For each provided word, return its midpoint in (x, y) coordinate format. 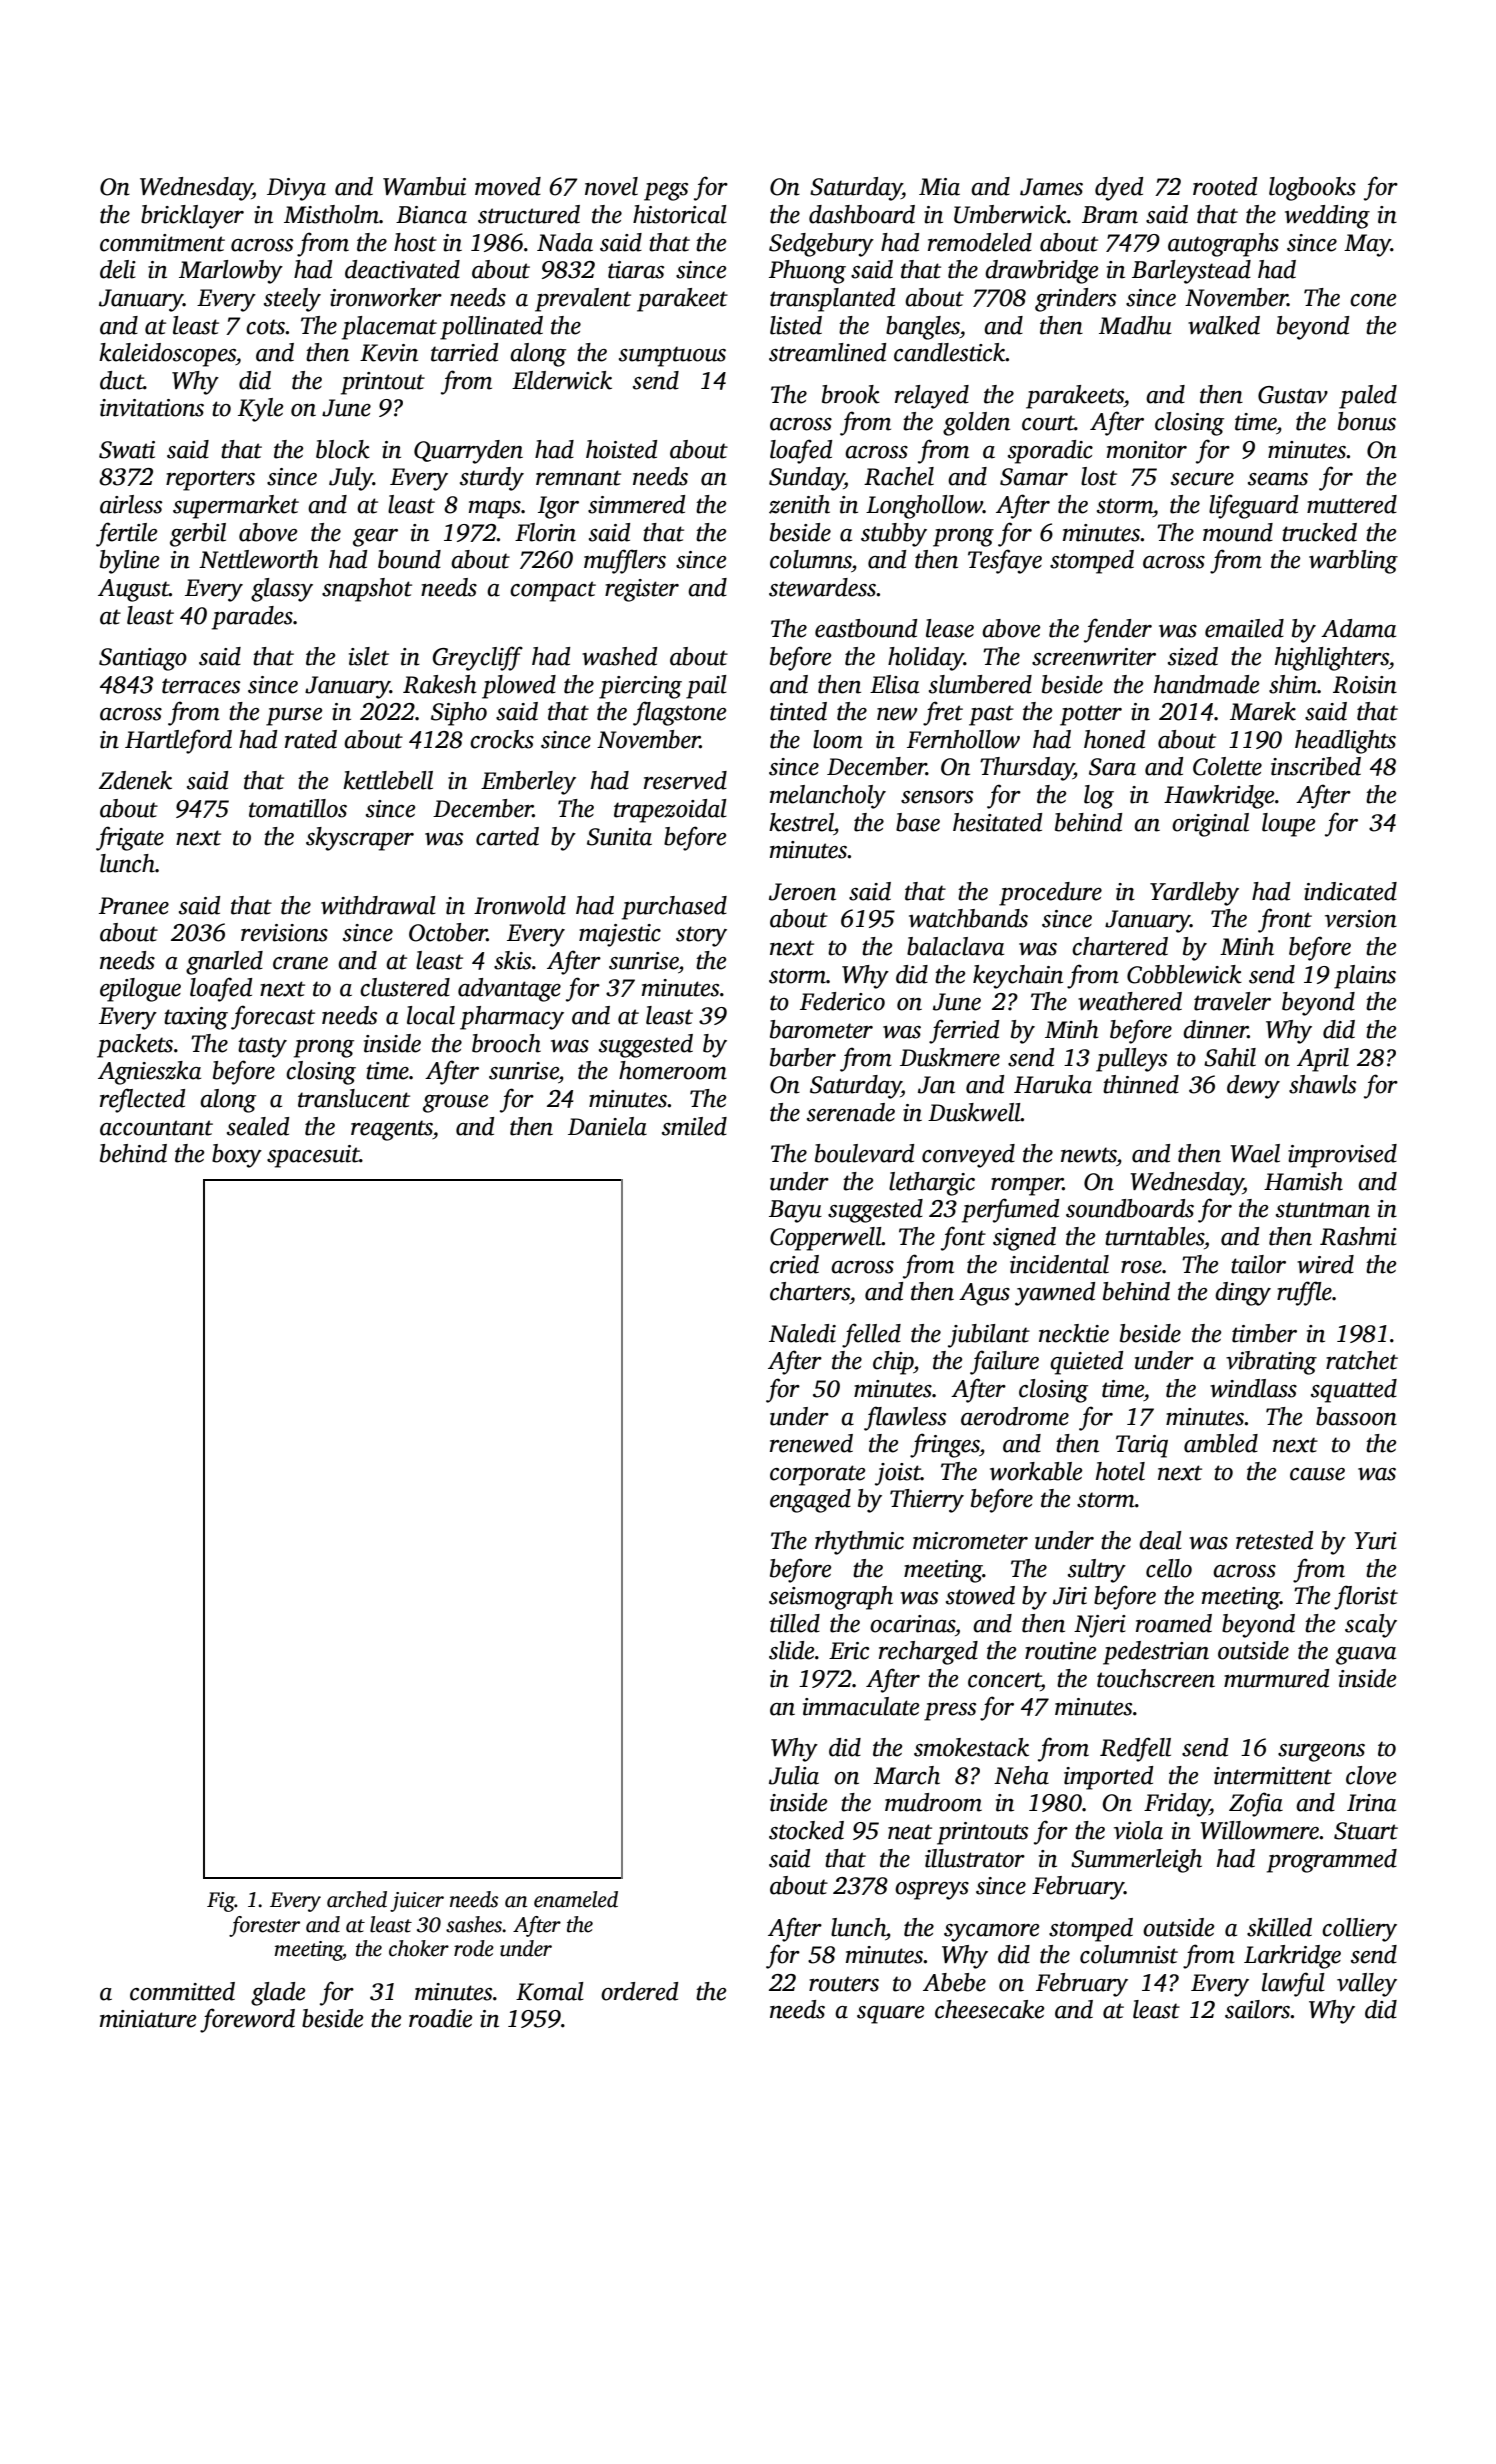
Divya (296, 189)
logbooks (1312, 189)
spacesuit (313, 1156)
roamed (1174, 1623)
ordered (639, 1991)
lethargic (932, 1184)
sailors (1258, 2009)
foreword (247, 2020)
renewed (811, 1443)
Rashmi (1358, 1236)
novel (611, 186)
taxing (196, 1018)
